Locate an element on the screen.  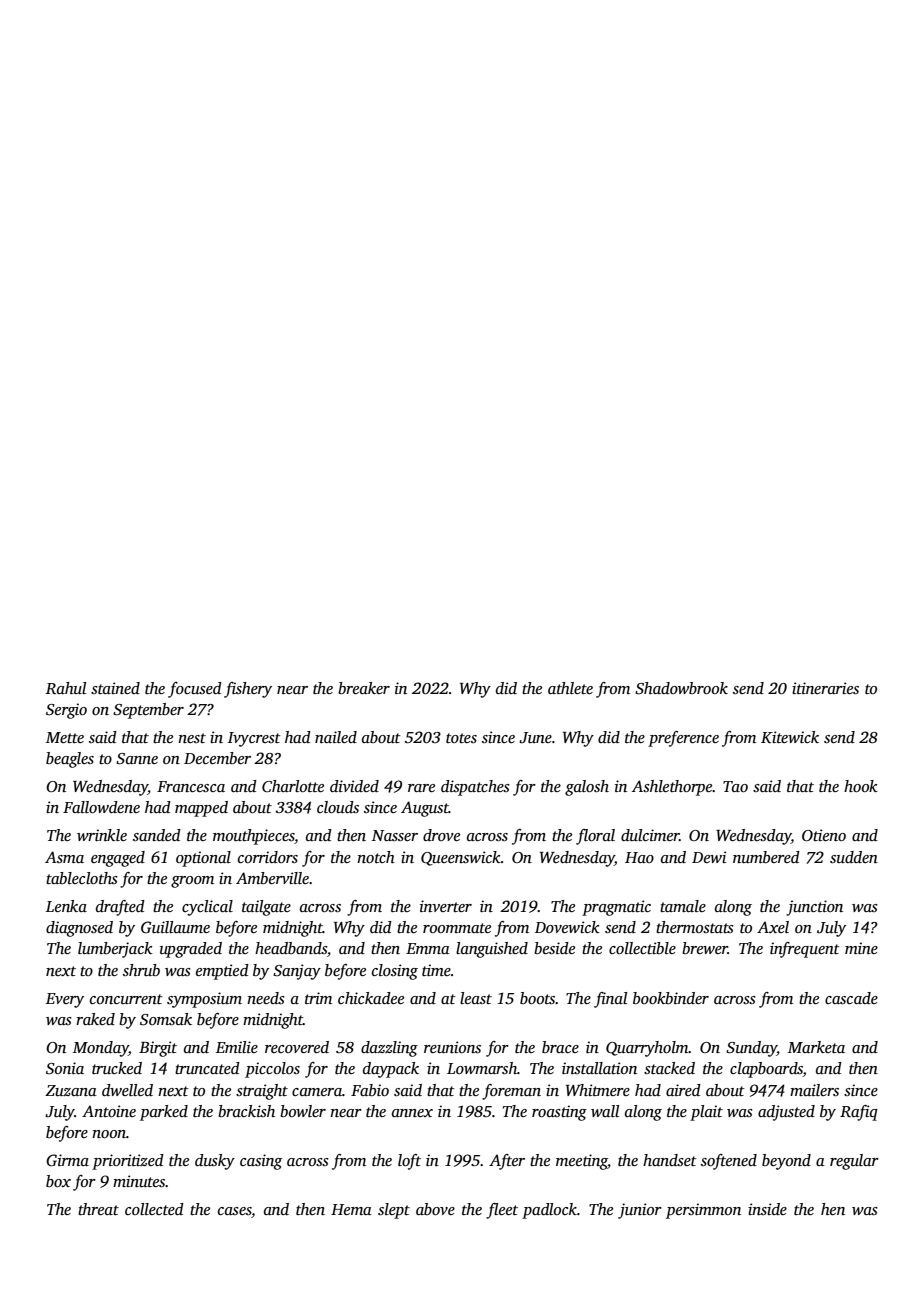
persimmon is located at coordinates (703, 1211).
